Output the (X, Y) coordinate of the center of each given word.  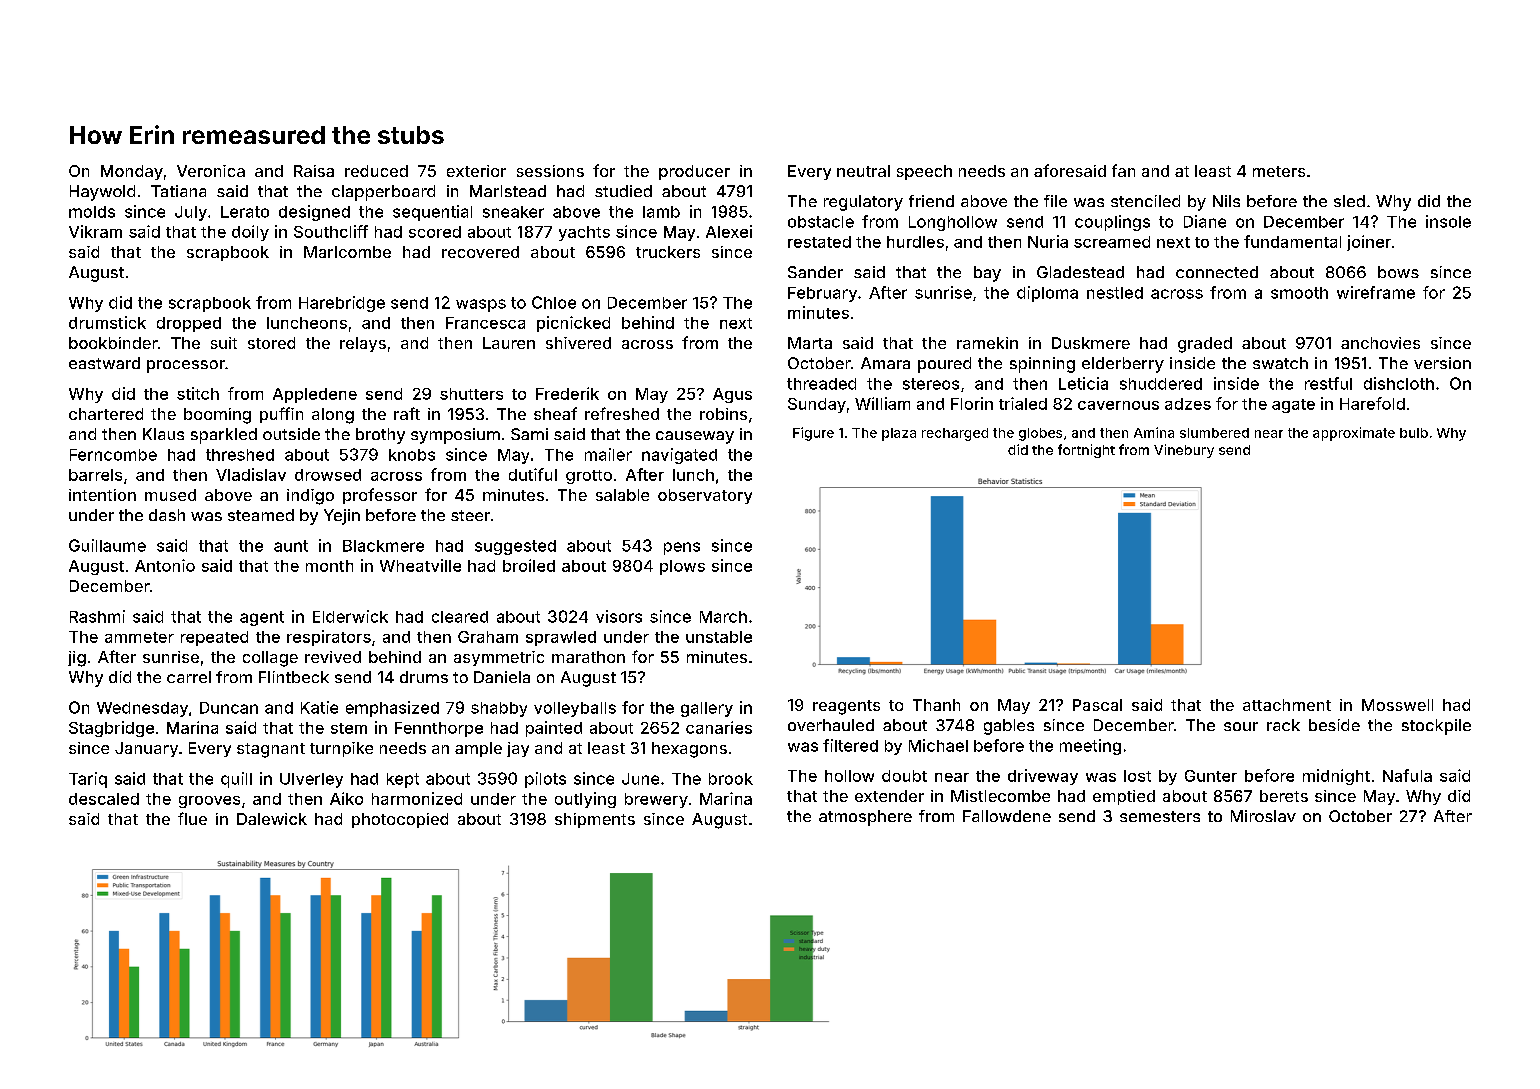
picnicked (573, 324)
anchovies (1380, 343)
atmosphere (865, 818)
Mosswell (1397, 705)
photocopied (400, 820)
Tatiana (178, 191)
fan (1123, 170)
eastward (104, 363)
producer (694, 172)
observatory (705, 496)
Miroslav (1263, 816)
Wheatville (420, 565)
